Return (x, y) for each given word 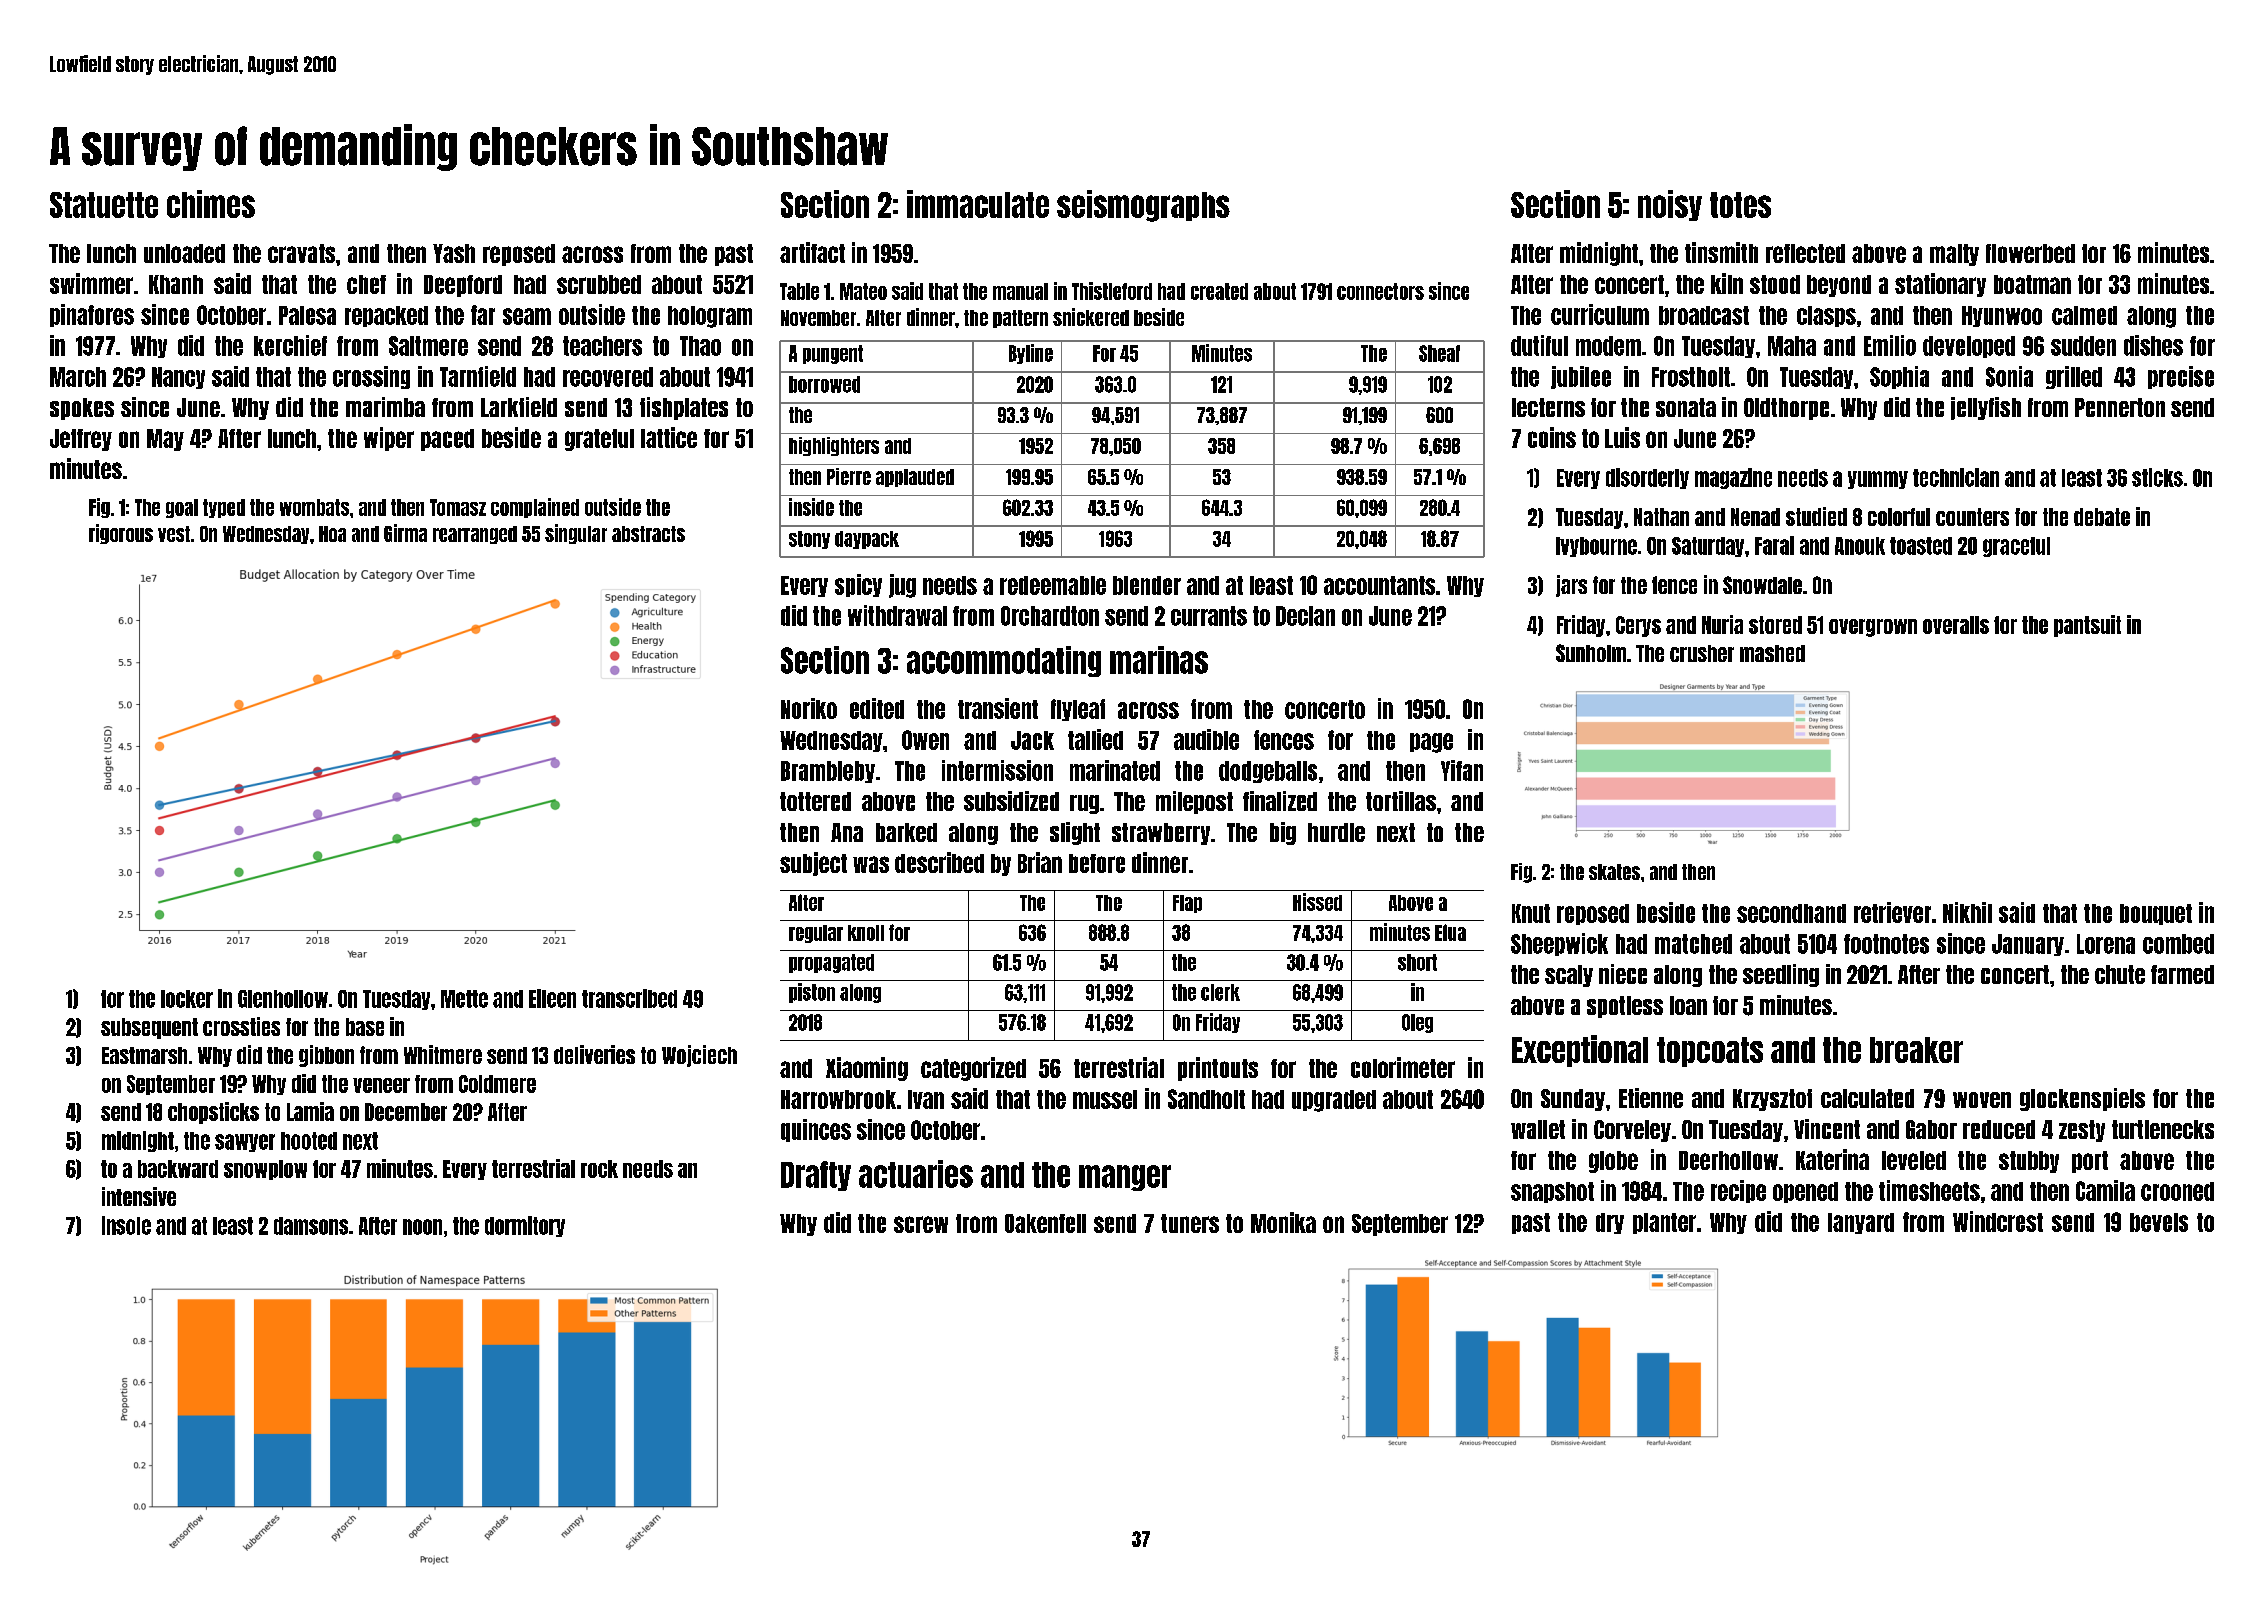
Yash (454, 253)
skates (1614, 872)
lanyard (1861, 1223)
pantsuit (2087, 626)
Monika (1283, 1222)
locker (187, 999)
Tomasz (458, 507)
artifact (812, 252)
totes (1740, 205)
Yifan (1462, 770)
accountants (1379, 585)
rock (599, 1169)
